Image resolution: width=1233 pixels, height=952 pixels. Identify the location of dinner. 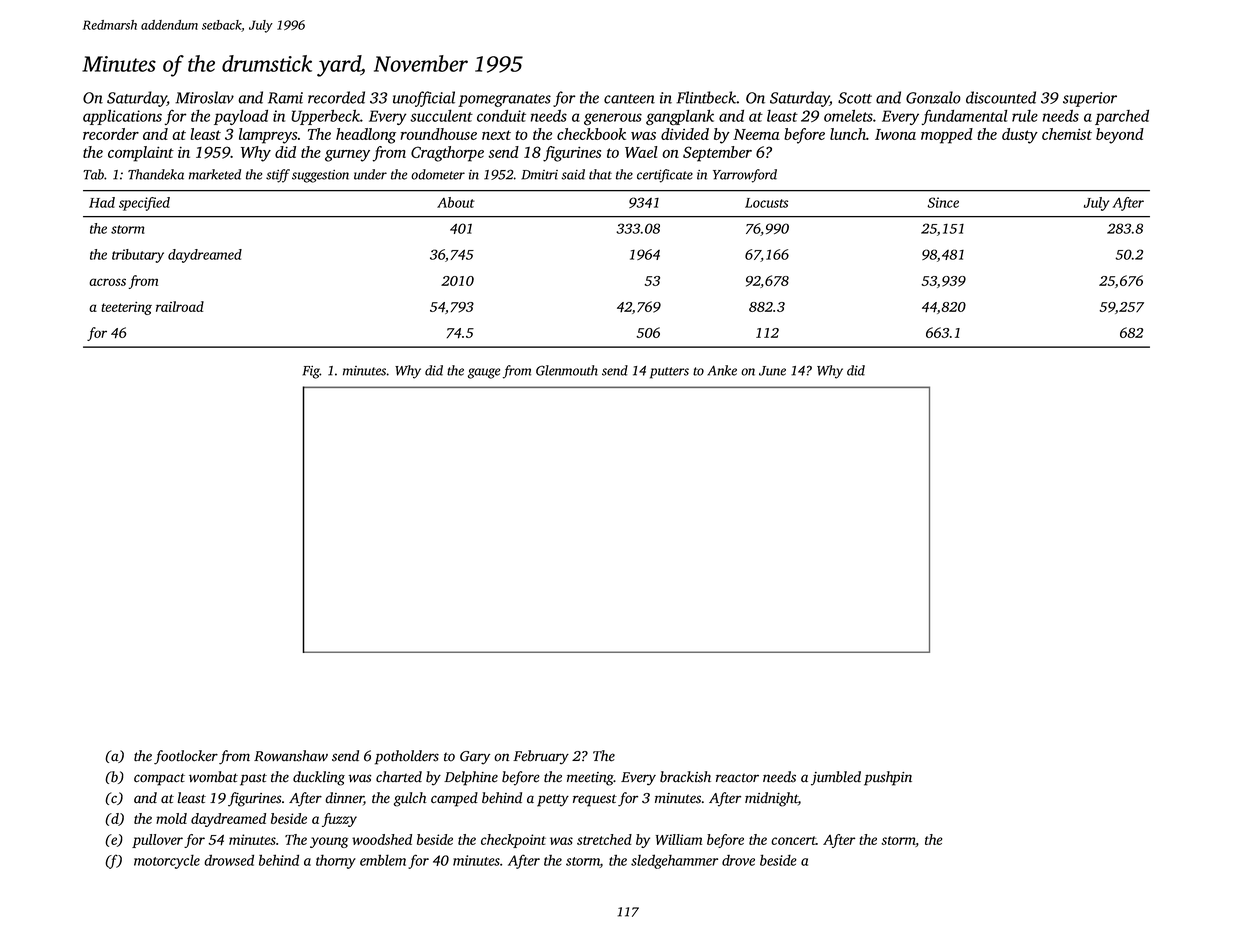
(344, 799).
